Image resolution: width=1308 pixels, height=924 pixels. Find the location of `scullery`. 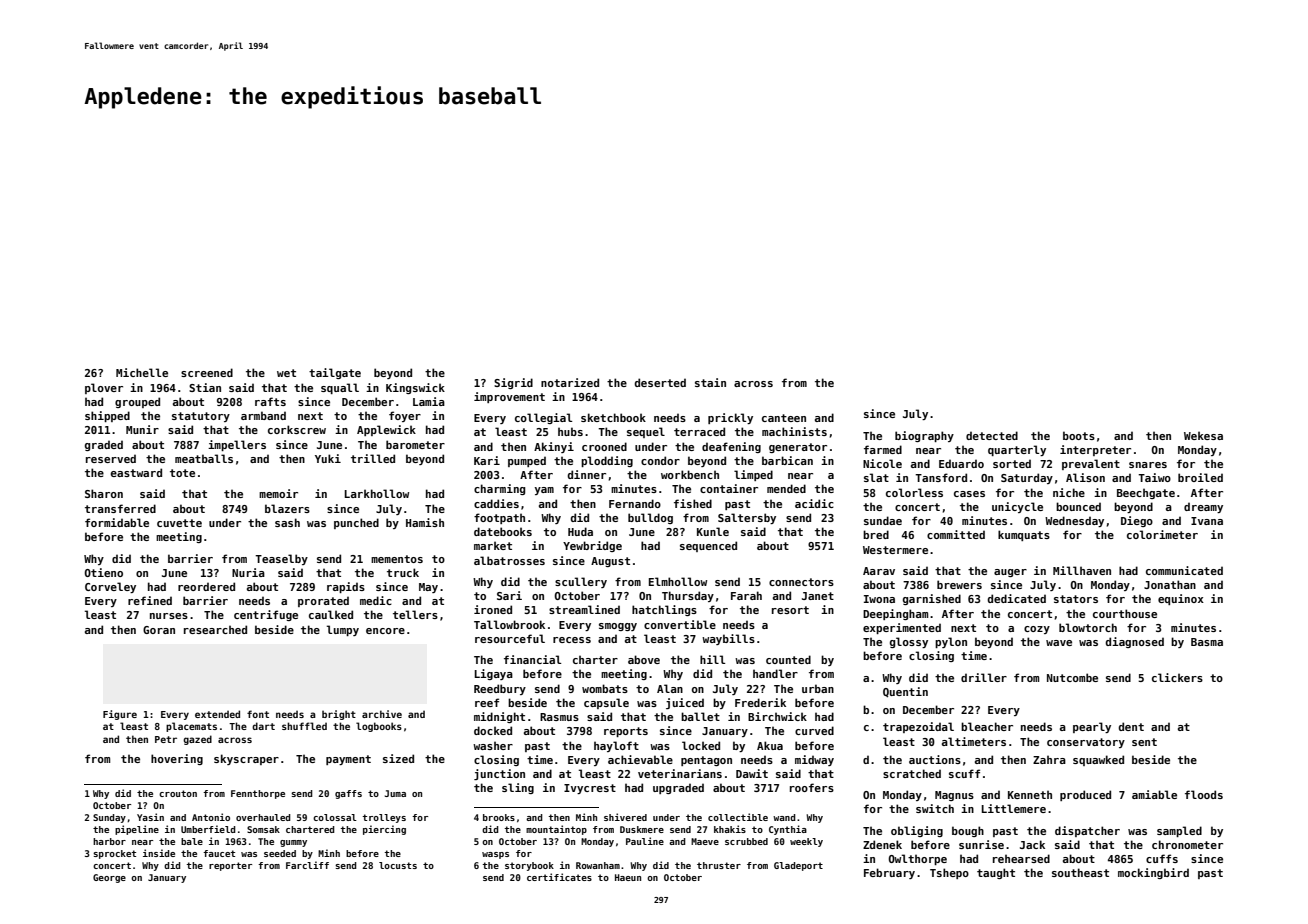

scullery is located at coordinates (581, 582).
